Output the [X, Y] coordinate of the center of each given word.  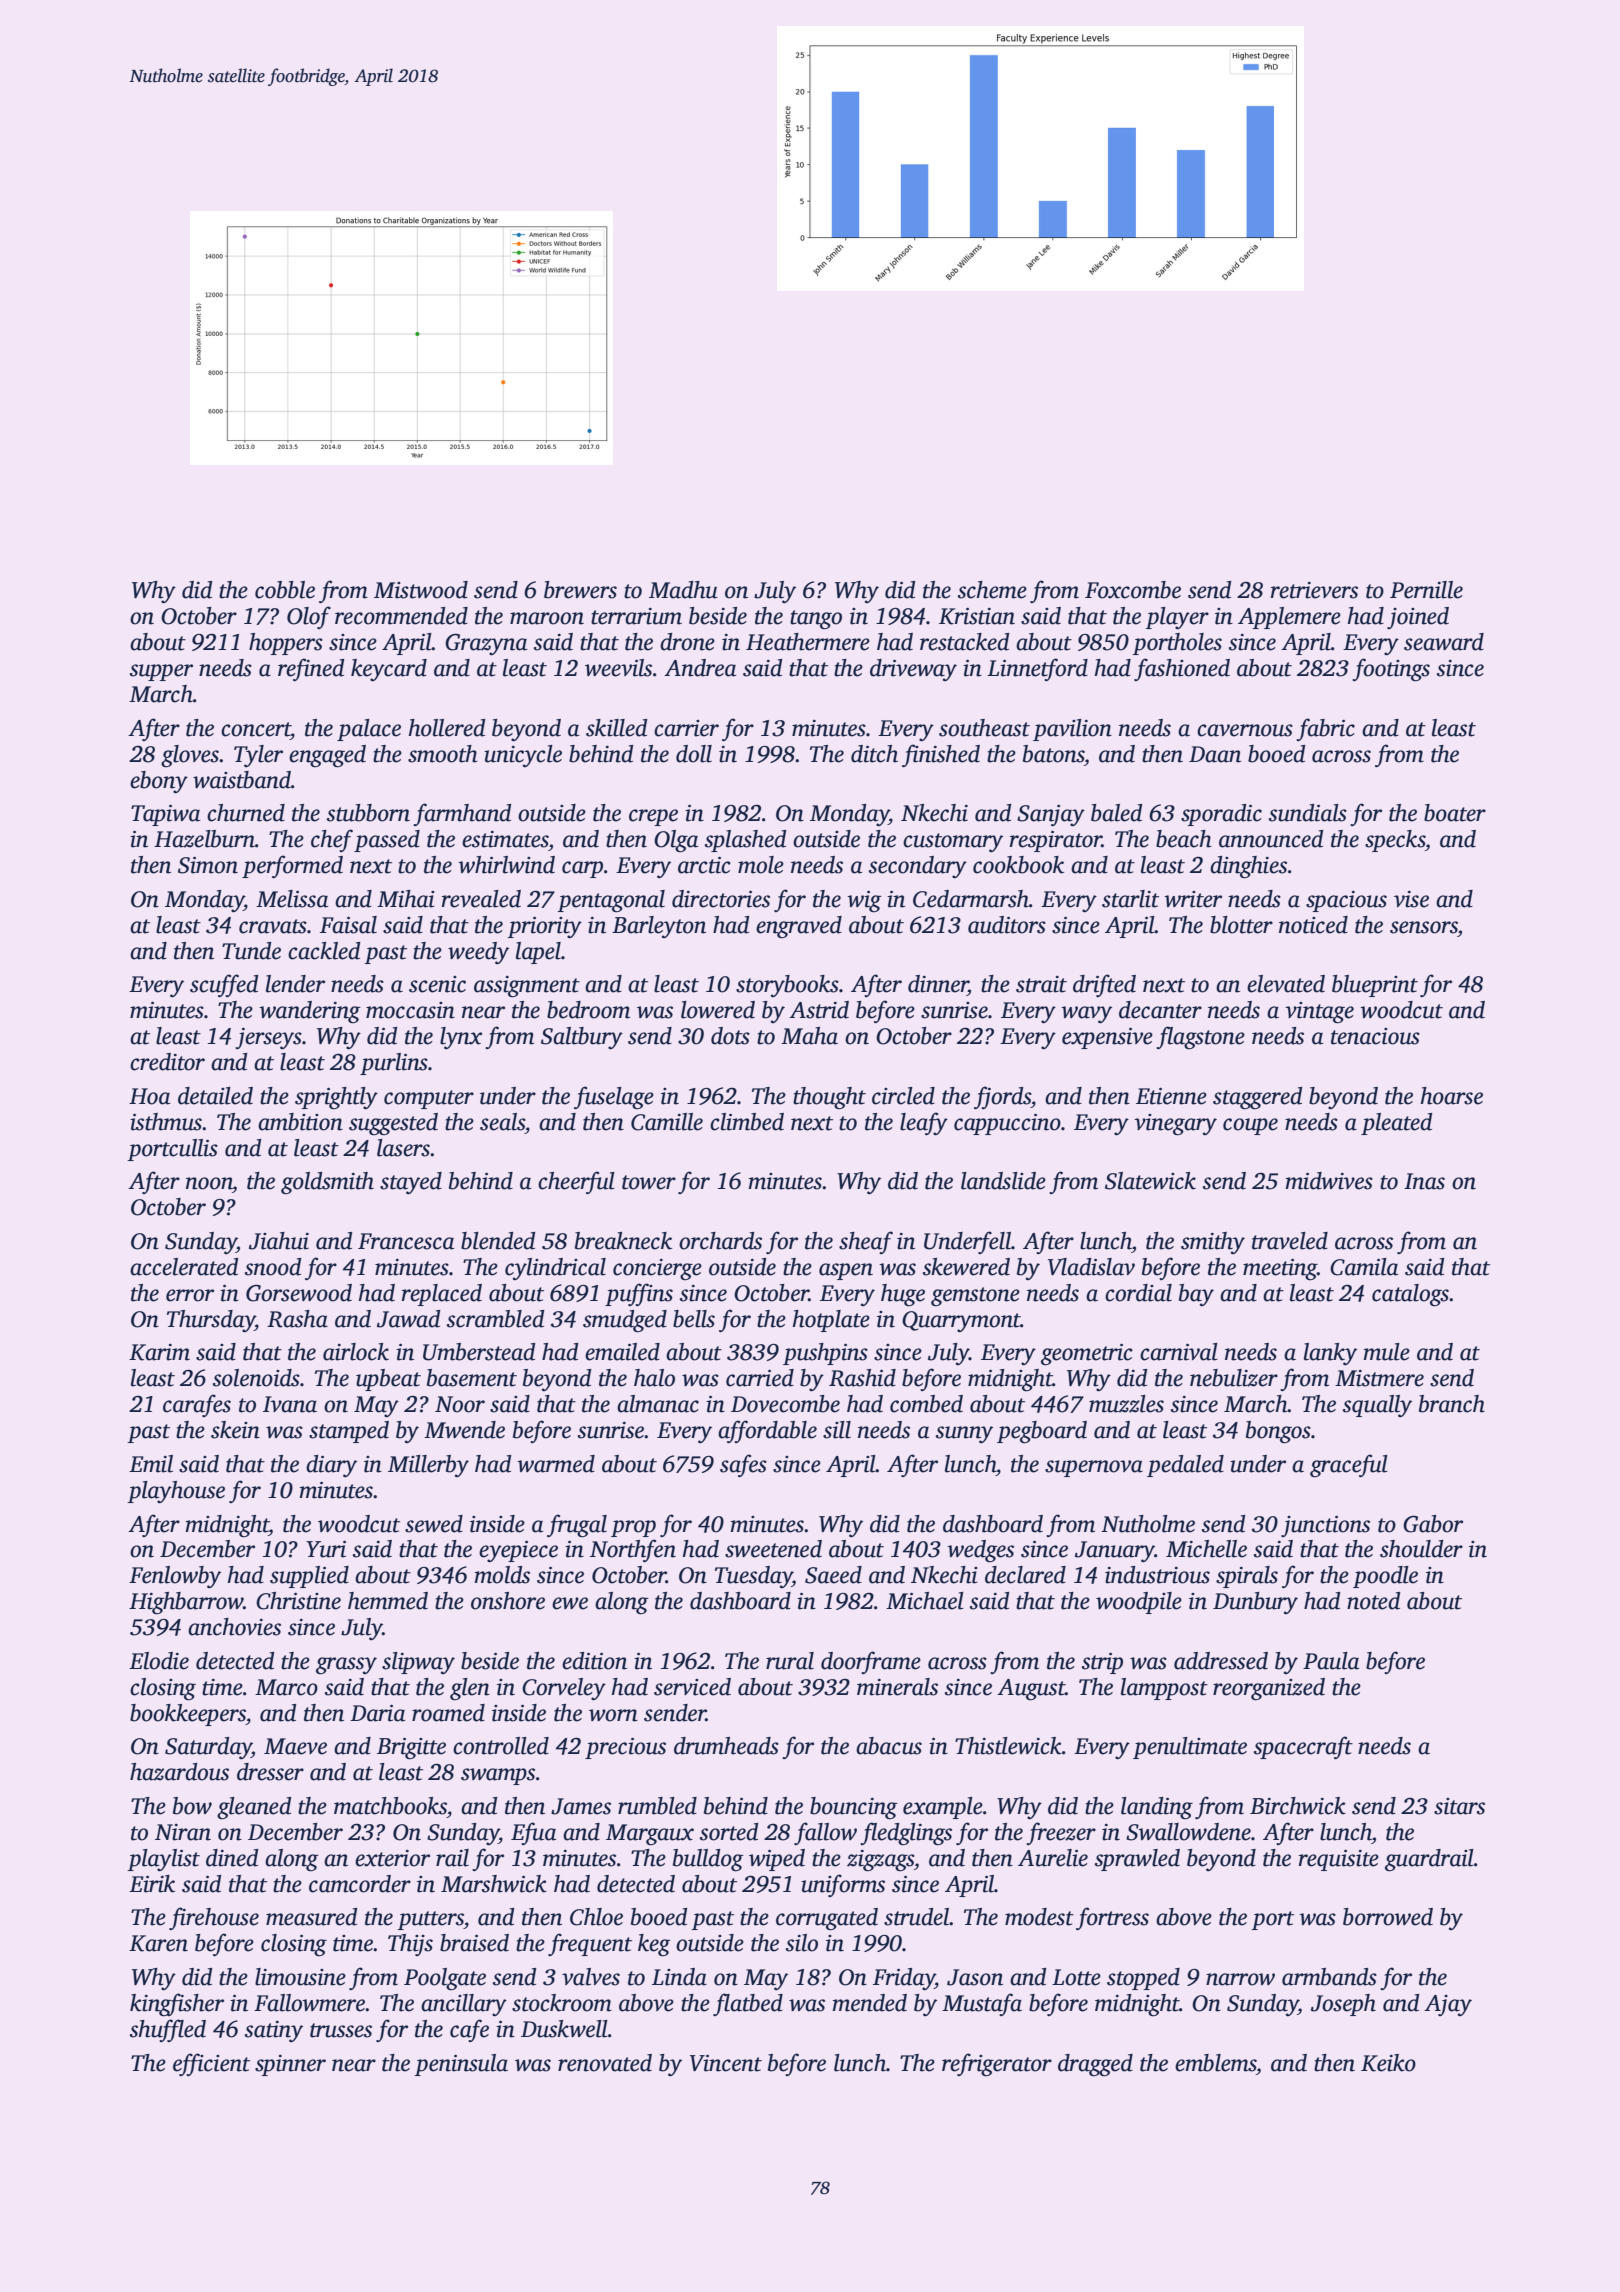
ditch [874, 754]
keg [654, 1945]
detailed [215, 1096]
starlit [1130, 899]
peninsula [461, 2065]
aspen [846, 1271]
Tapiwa [165, 815]
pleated [1396, 1124]
